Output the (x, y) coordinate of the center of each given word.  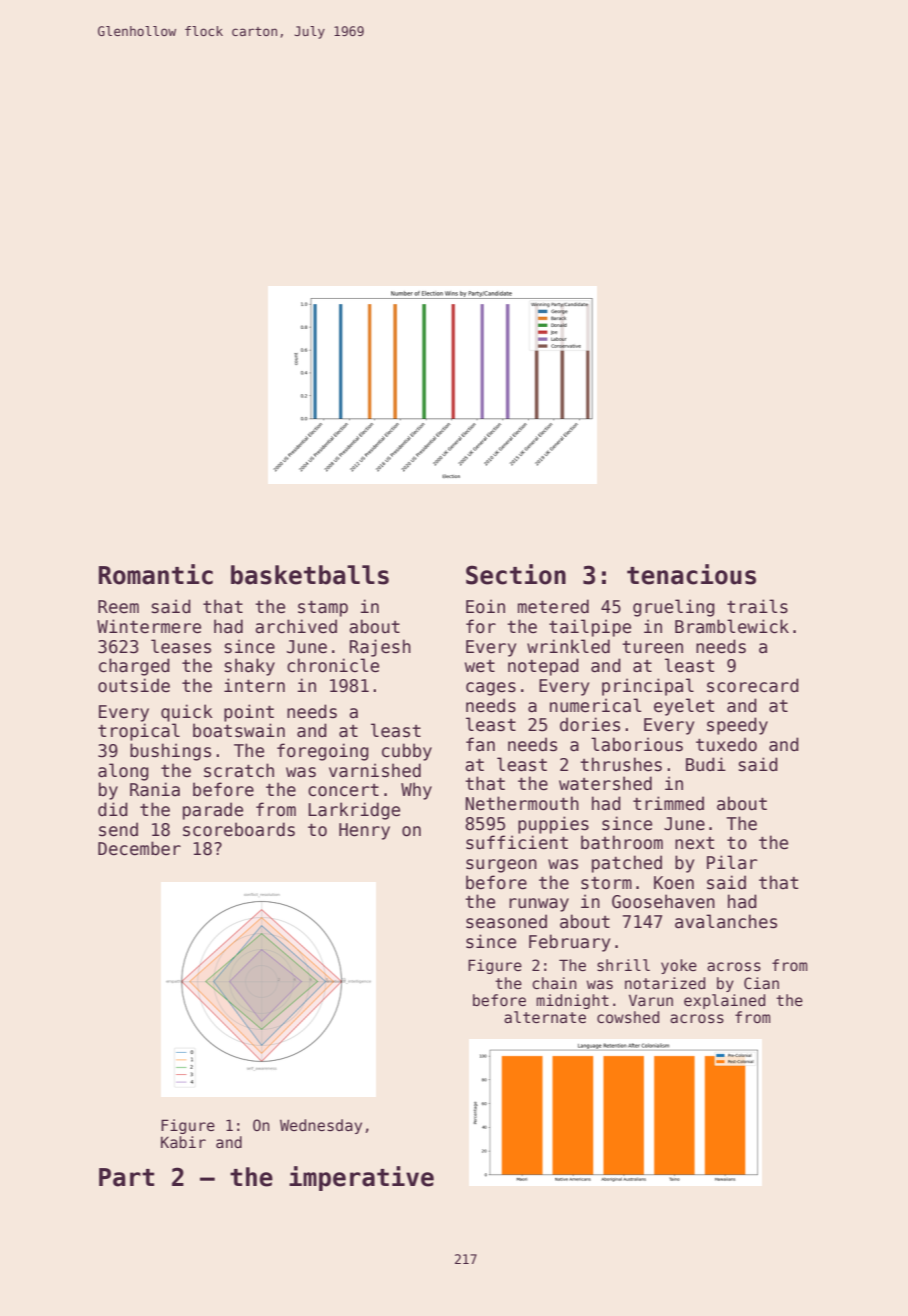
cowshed (628, 1017)
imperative (361, 1178)
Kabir (183, 1142)
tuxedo (726, 744)
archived (296, 626)
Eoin (485, 606)
